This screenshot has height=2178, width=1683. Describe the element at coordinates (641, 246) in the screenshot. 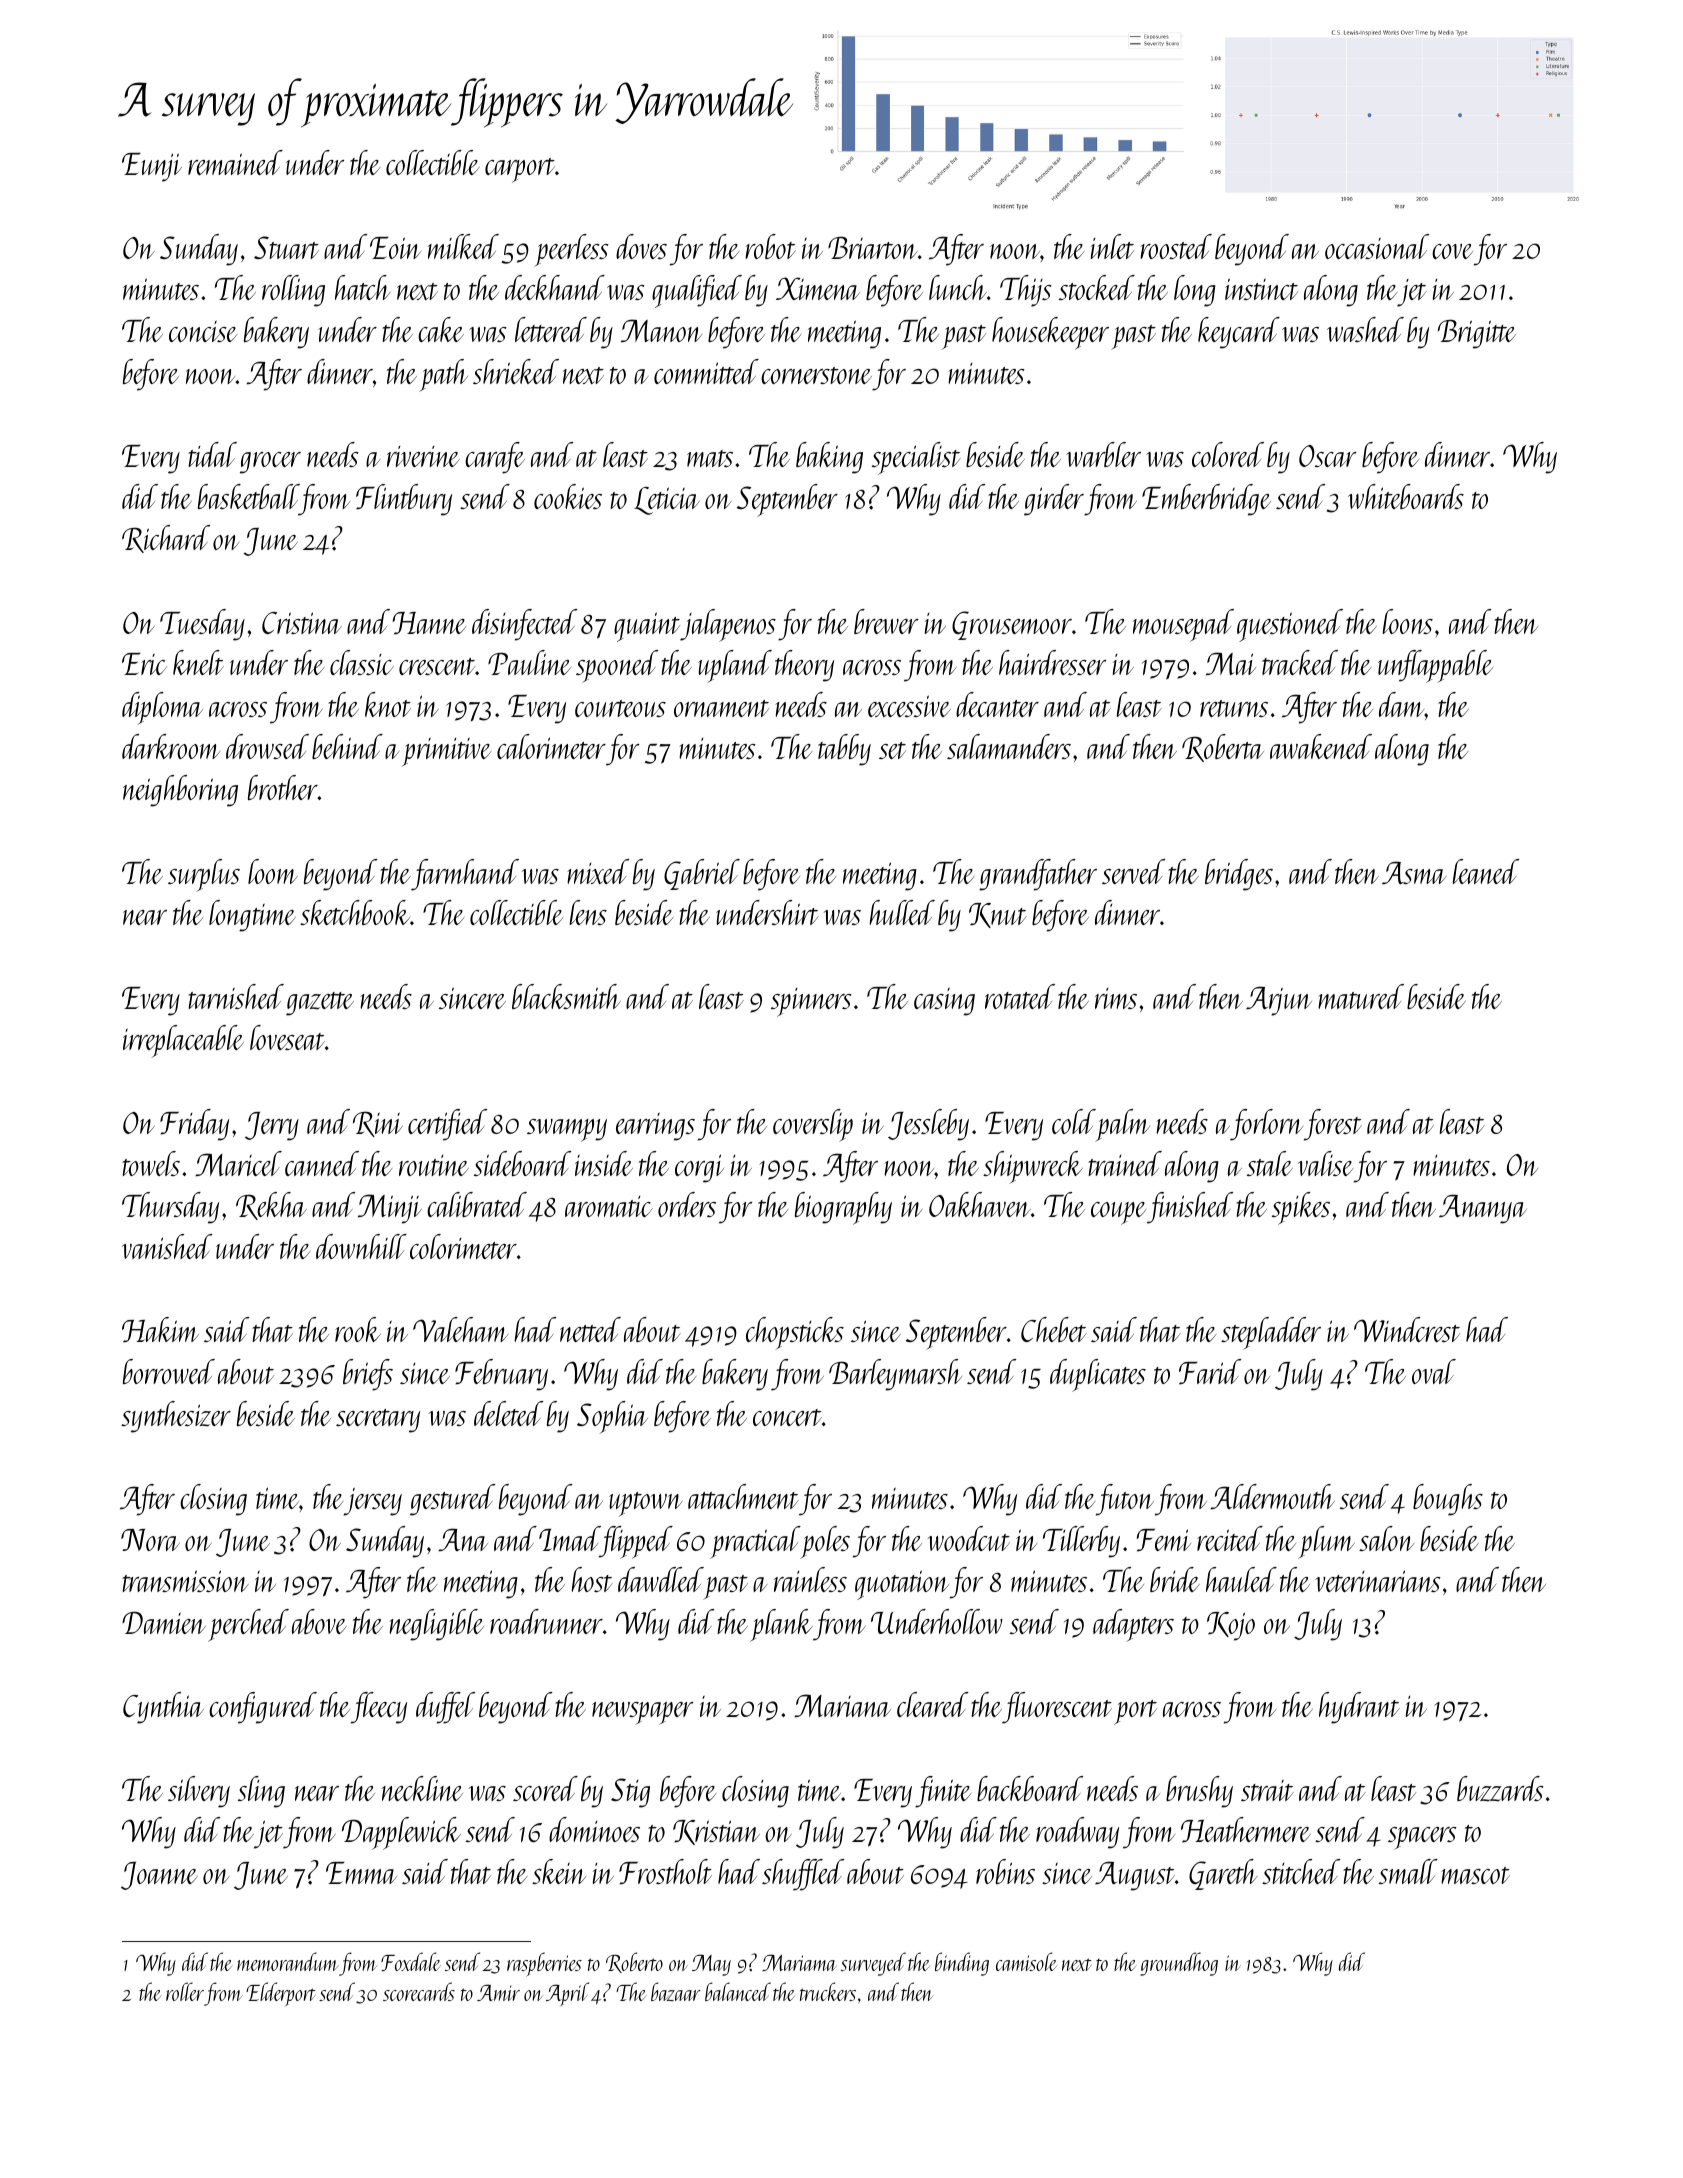

I see `doves` at that location.
